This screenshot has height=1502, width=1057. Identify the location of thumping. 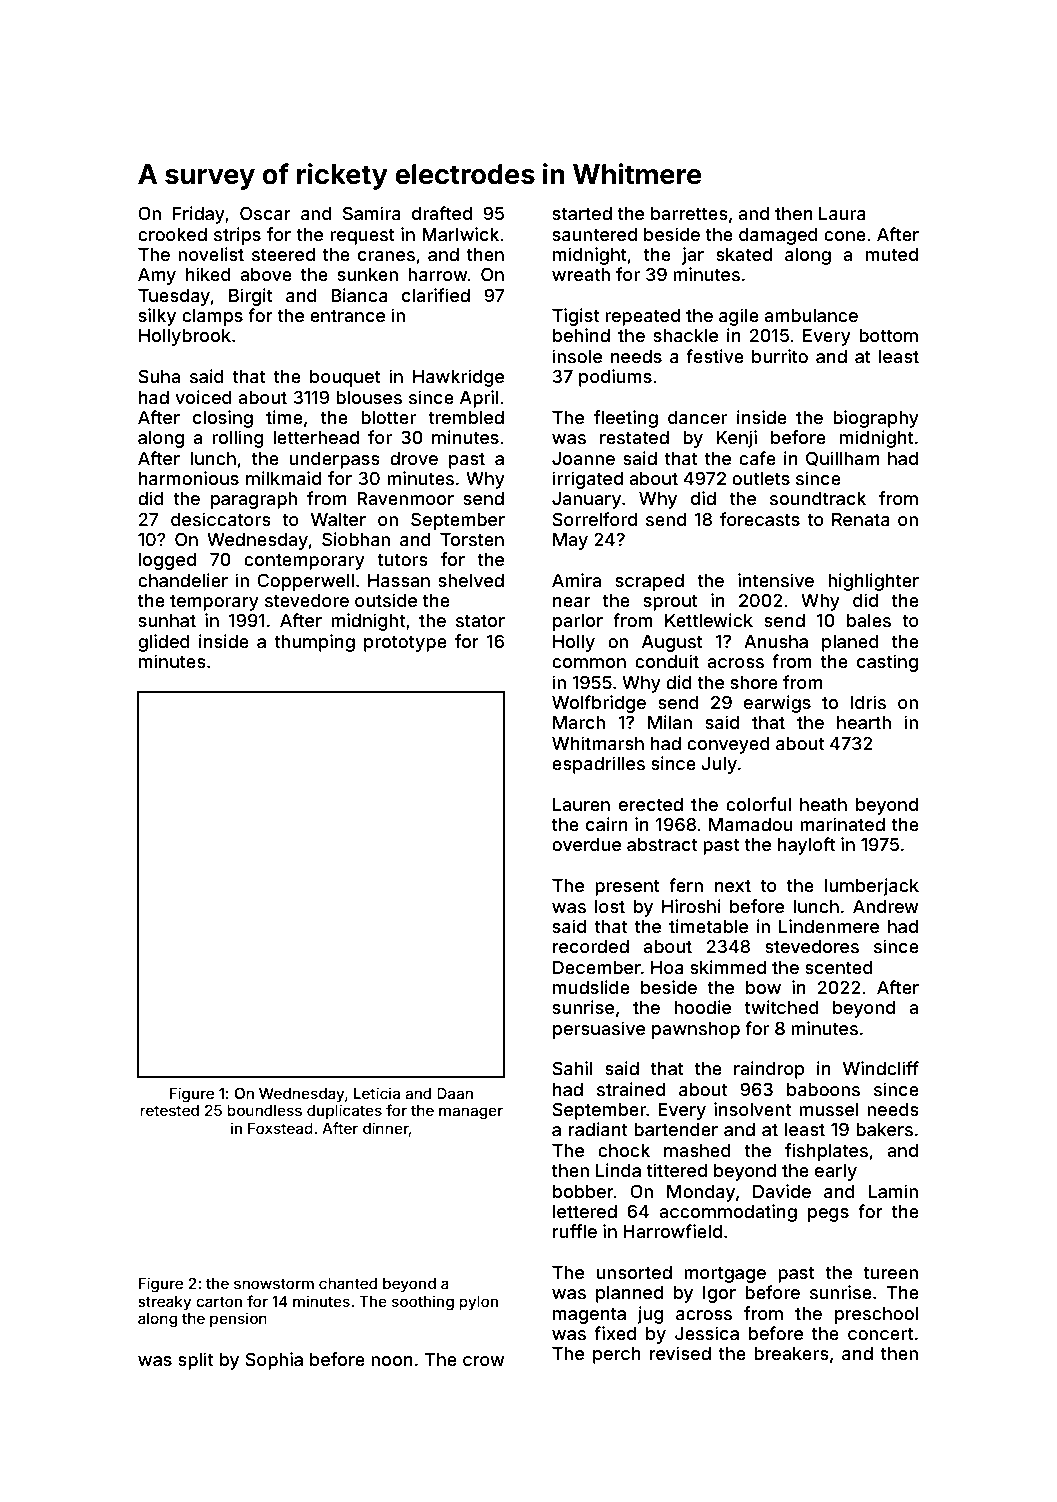
(314, 643).
